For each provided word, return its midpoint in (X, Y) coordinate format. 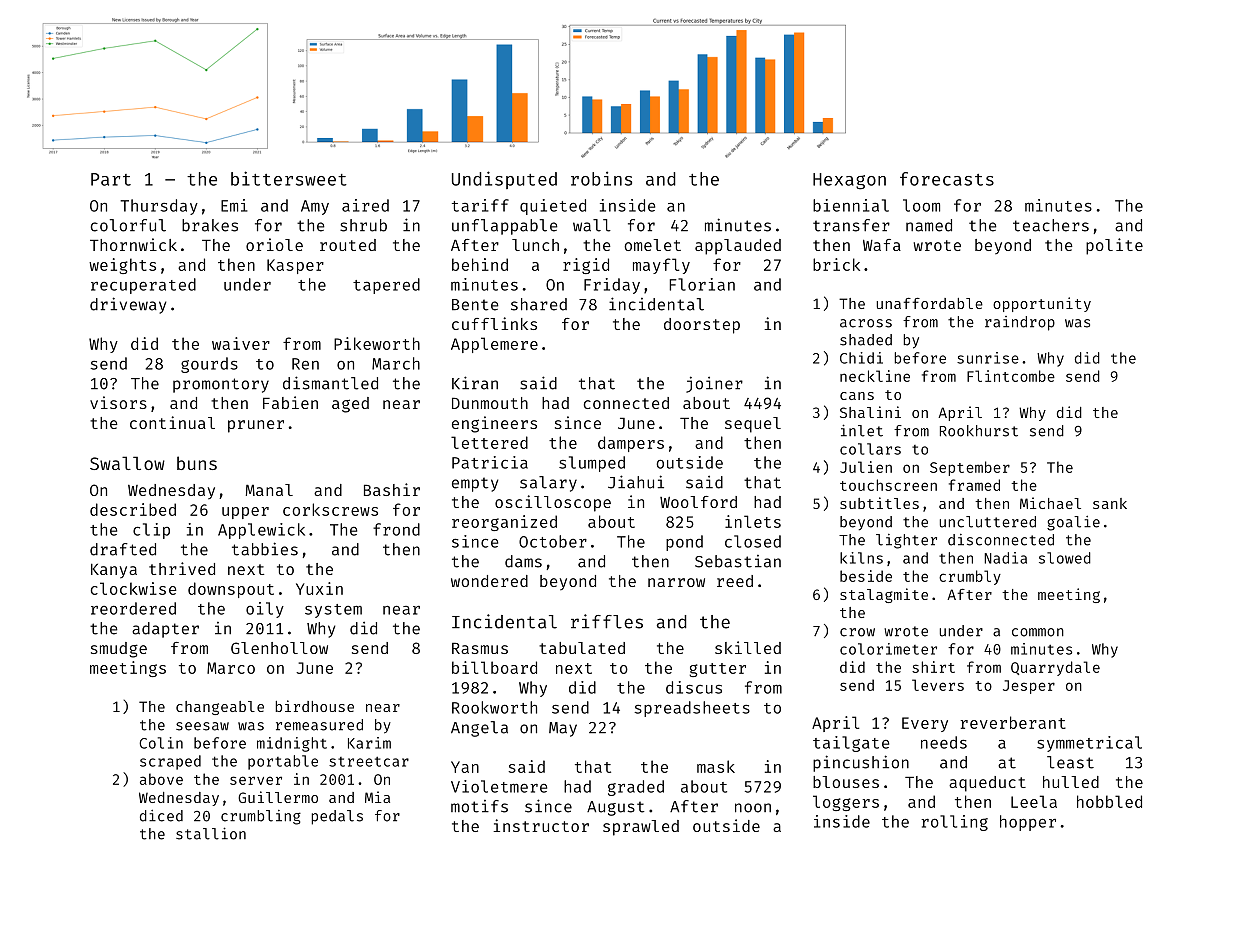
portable (283, 762)
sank (1110, 503)
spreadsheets (692, 709)
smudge (119, 650)
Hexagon (849, 181)
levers (938, 685)
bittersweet (289, 178)
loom (921, 205)
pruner (256, 426)
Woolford (698, 502)
